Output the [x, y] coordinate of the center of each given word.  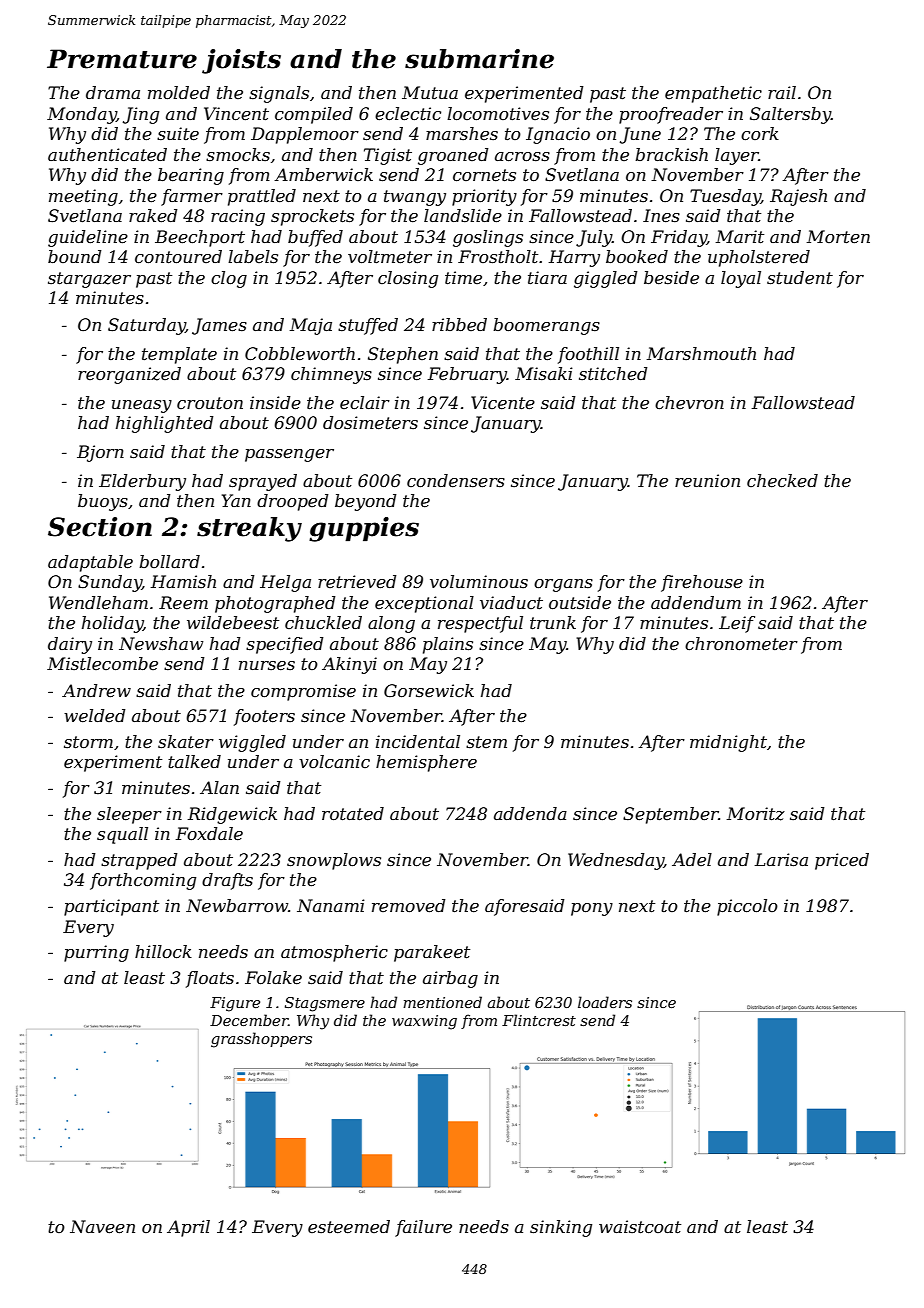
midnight [728, 743]
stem [486, 742]
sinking [561, 1228]
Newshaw [161, 643]
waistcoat [640, 1226]
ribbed [459, 324]
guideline [88, 238]
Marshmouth [701, 353]
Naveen [102, 1226]
